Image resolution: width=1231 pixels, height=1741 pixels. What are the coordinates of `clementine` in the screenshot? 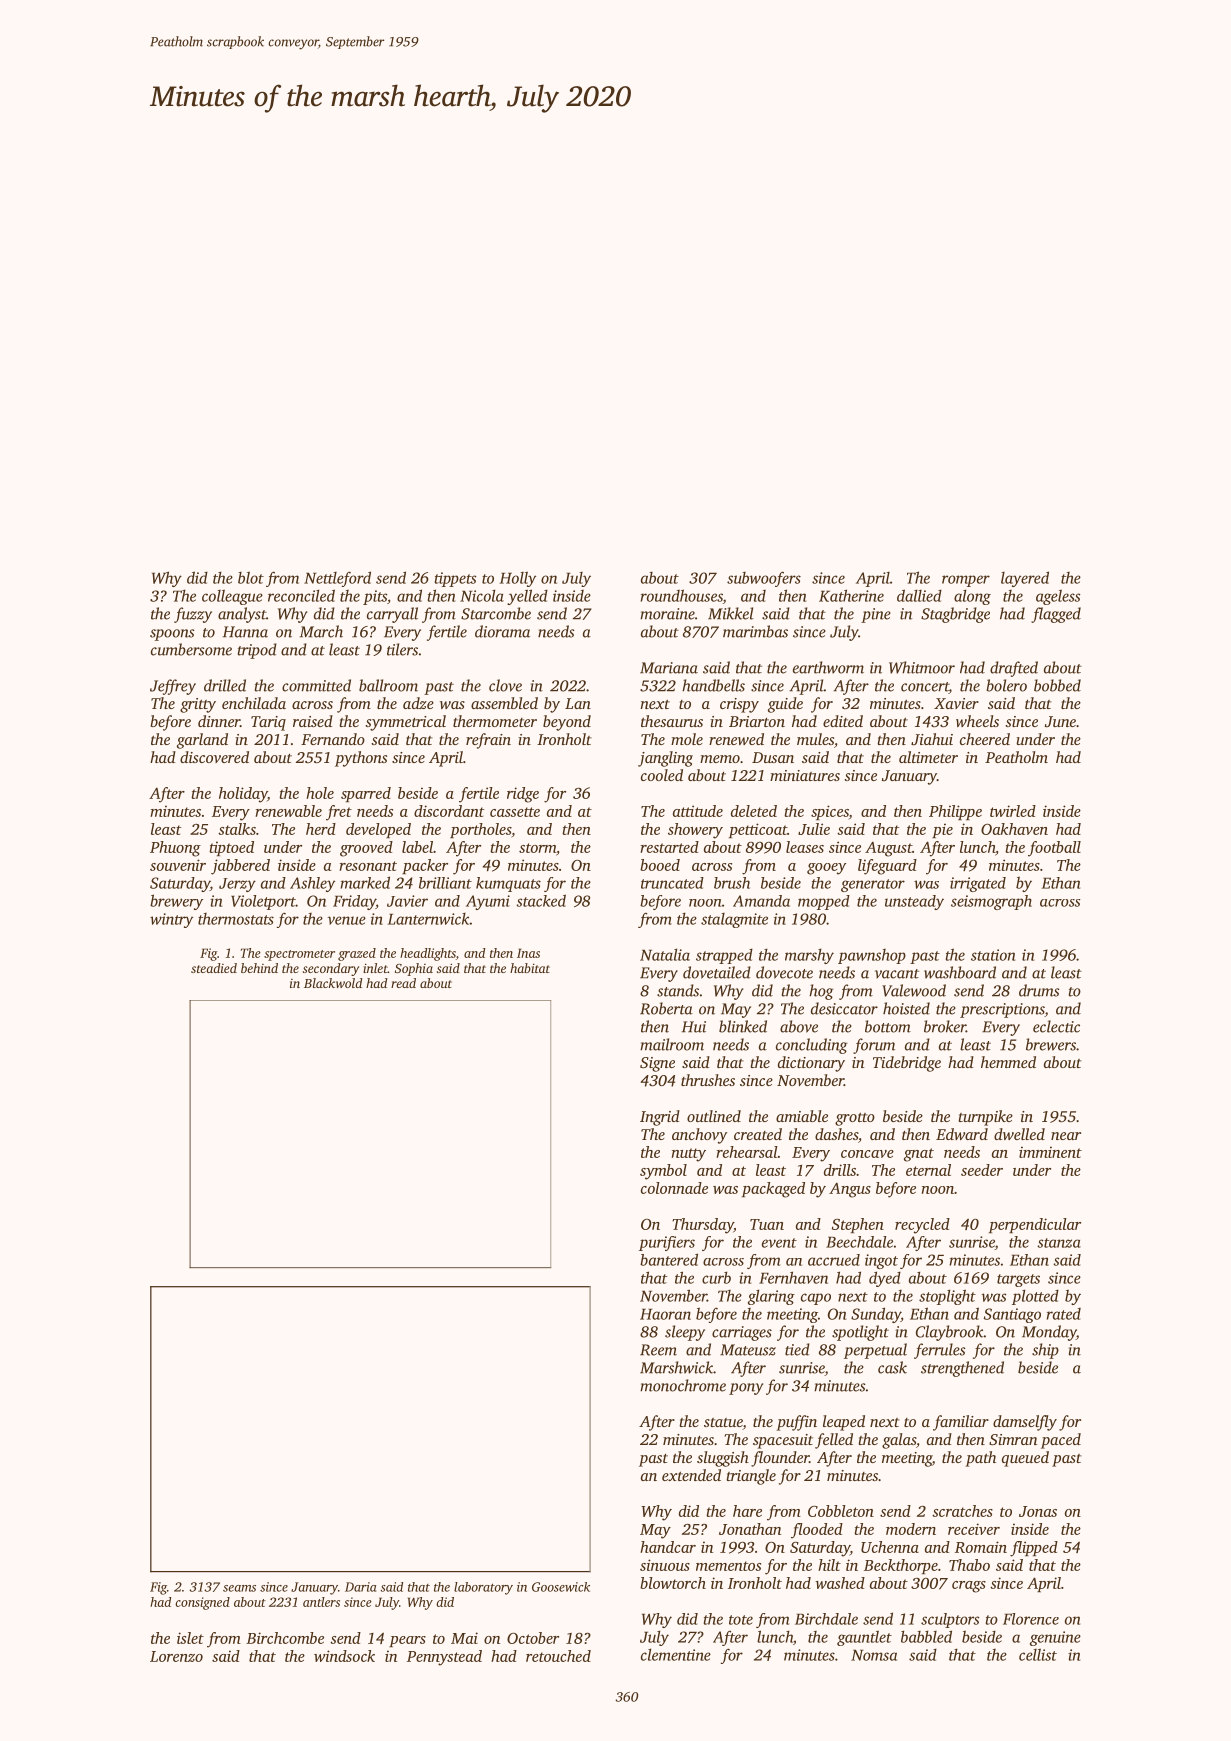 It's located at (676, 1654).
